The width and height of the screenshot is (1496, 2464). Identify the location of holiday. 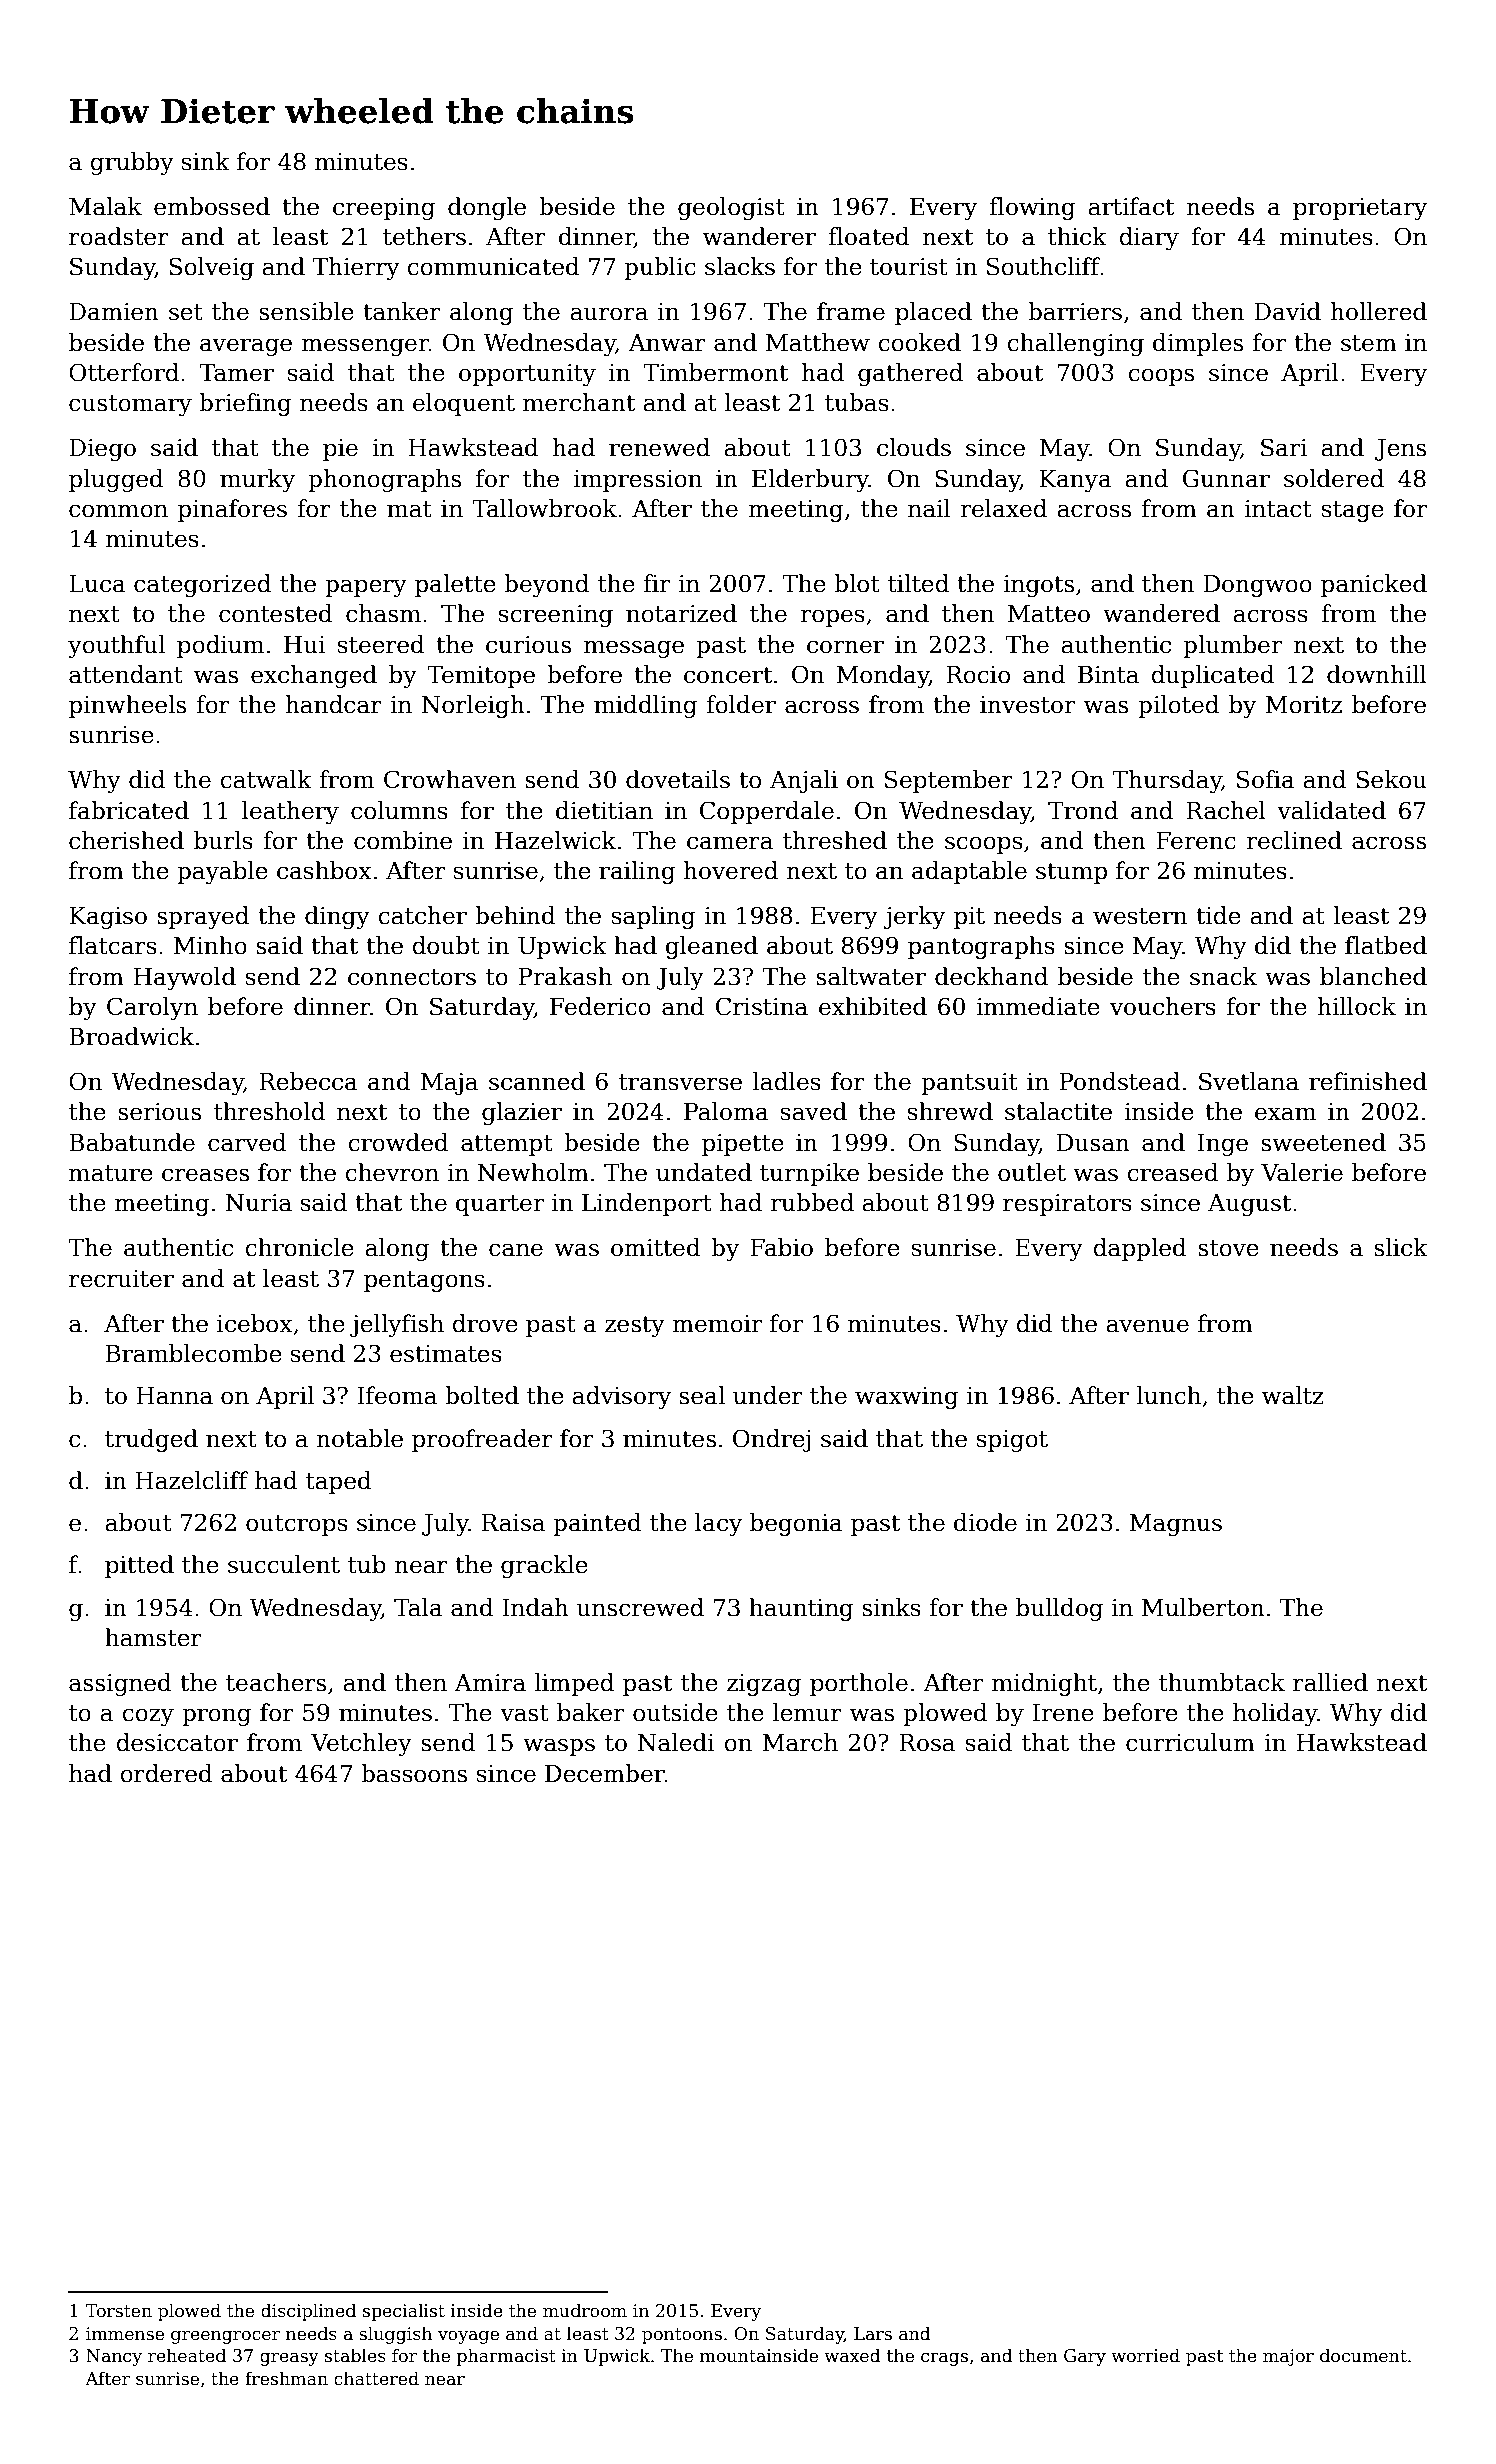
(1275, 1714).
